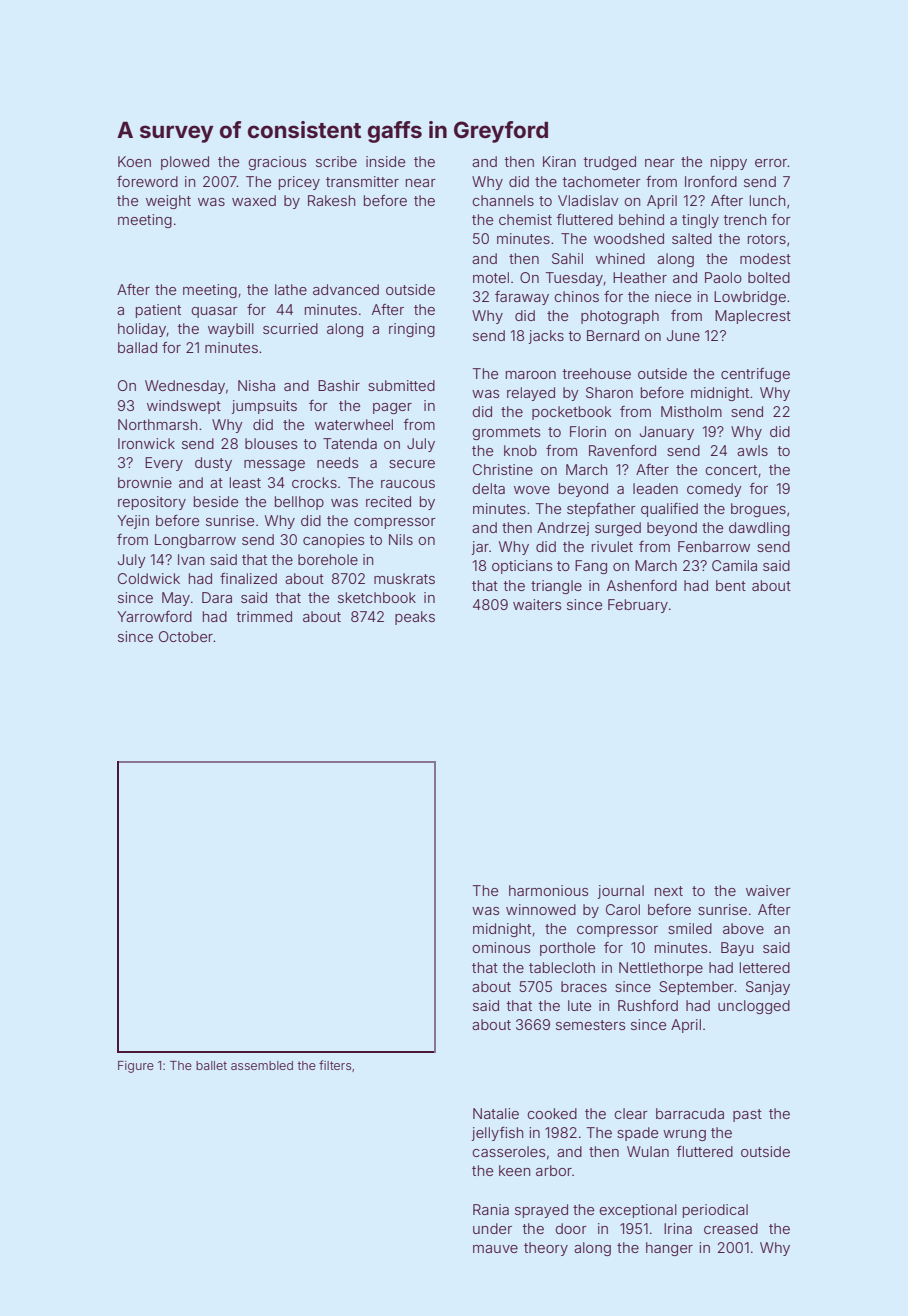  What do you see at coordinates (331, 200) in the screenshot?
I see `Rakesh` at bounding box center [331, 200].
